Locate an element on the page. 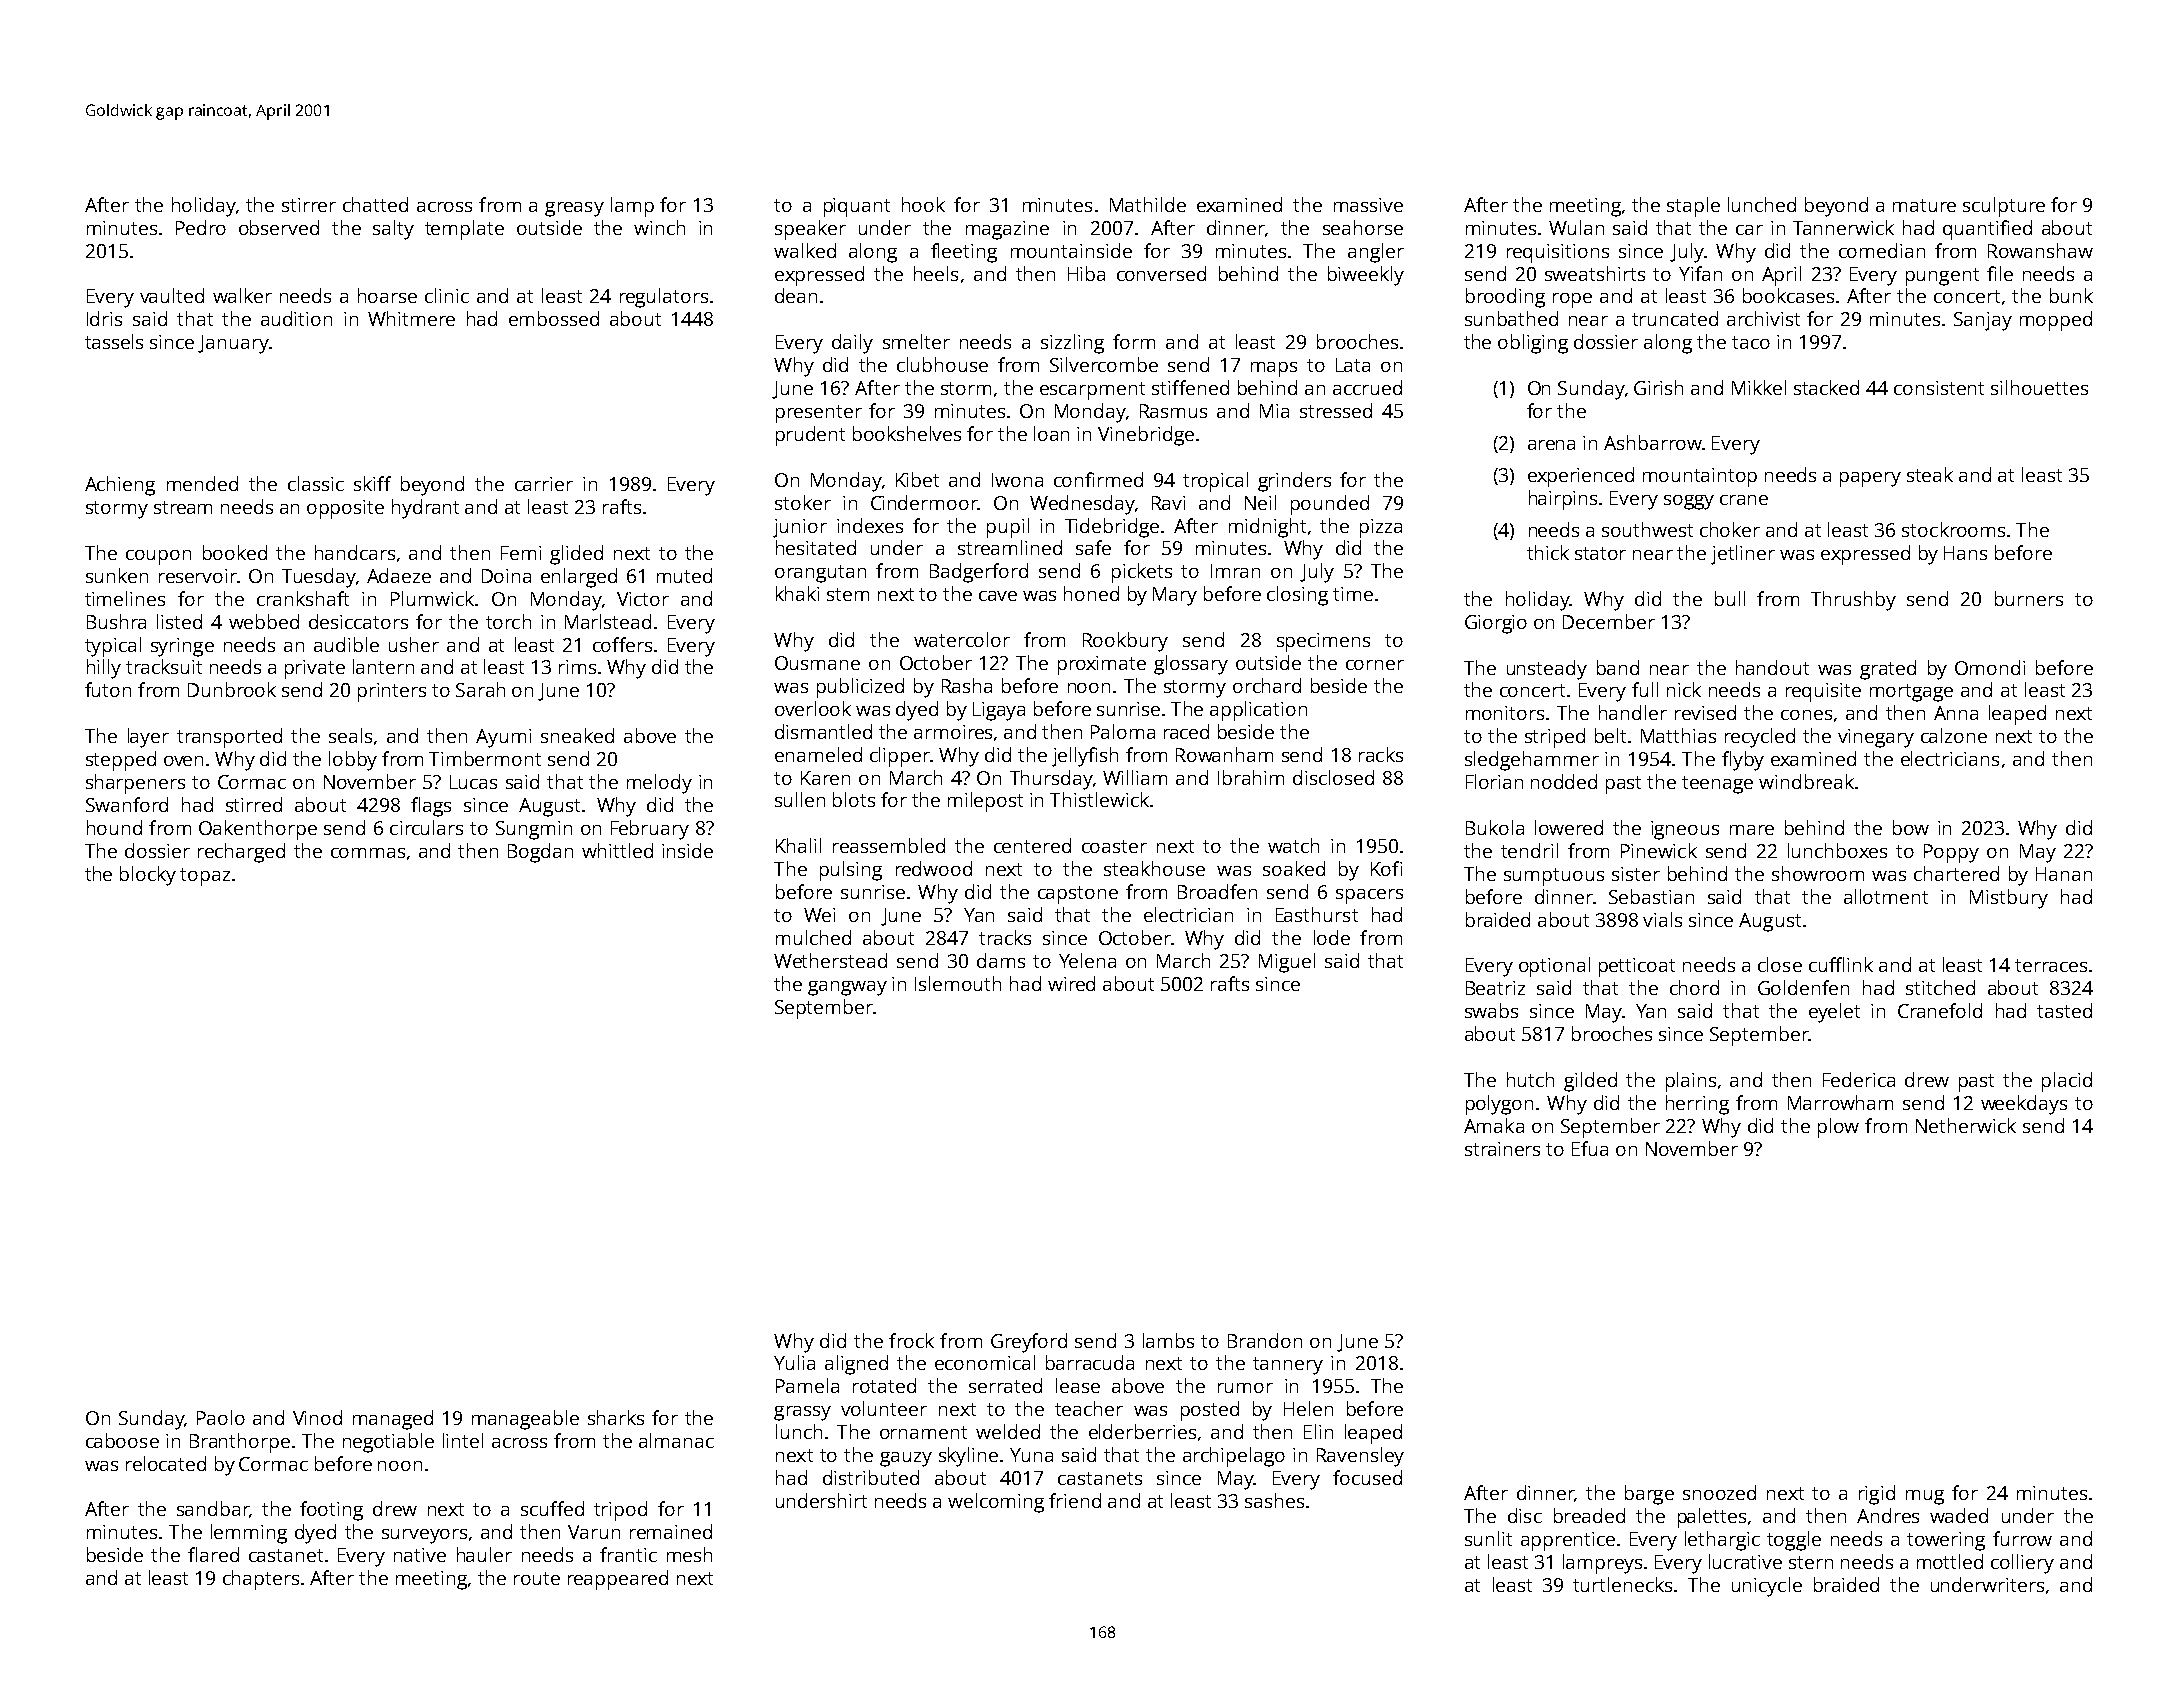  chapters is located at coordinates (261, 1580).
